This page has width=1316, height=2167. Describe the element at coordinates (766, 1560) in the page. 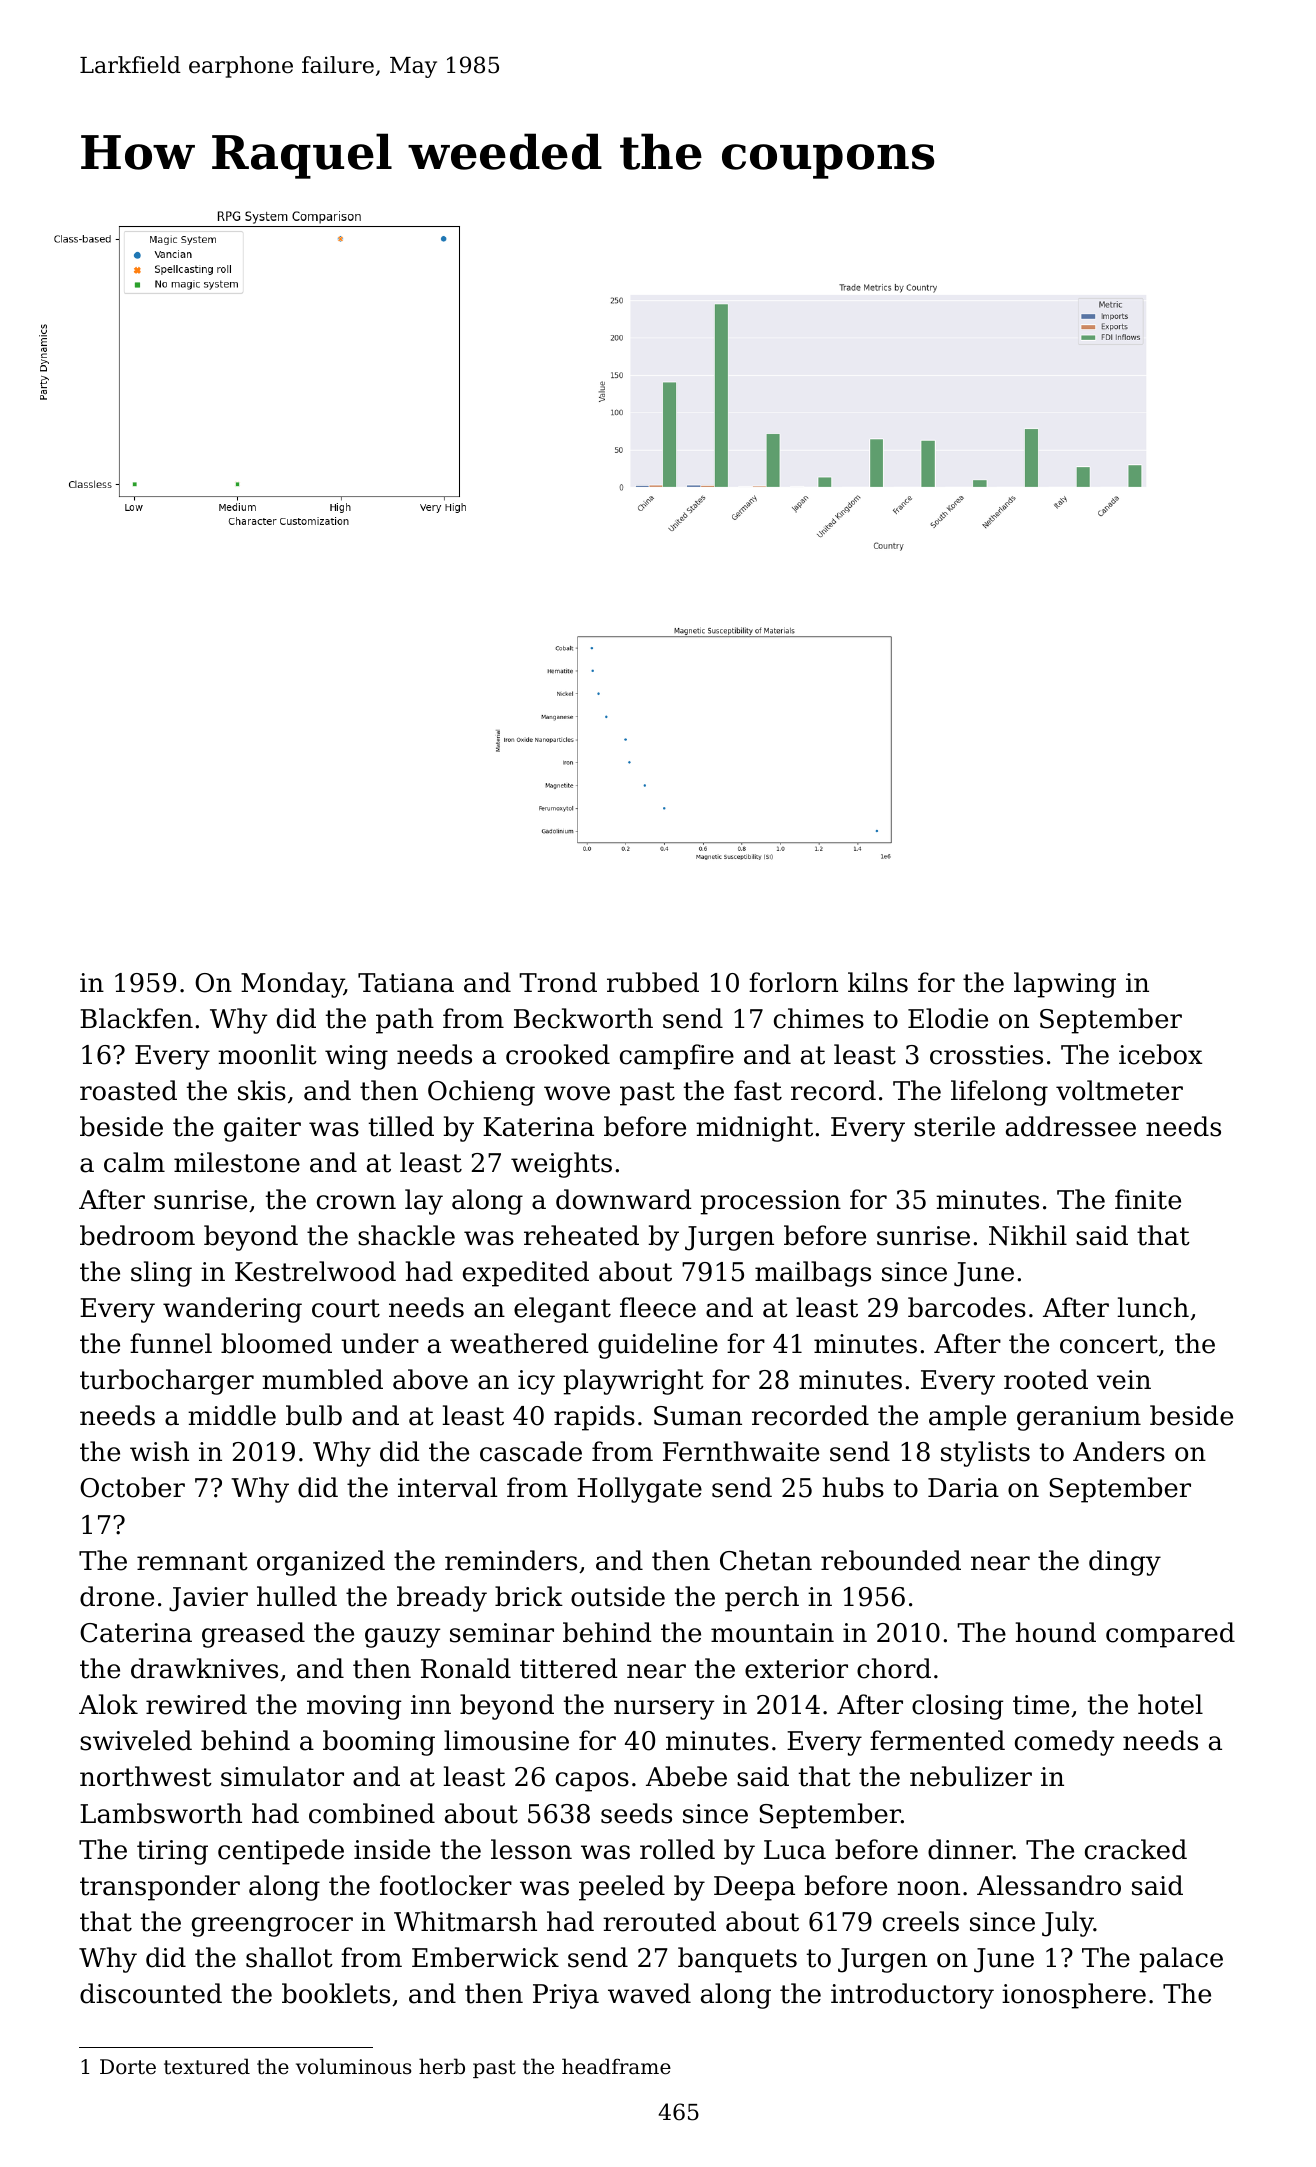

I see `Chetan` at that location.
